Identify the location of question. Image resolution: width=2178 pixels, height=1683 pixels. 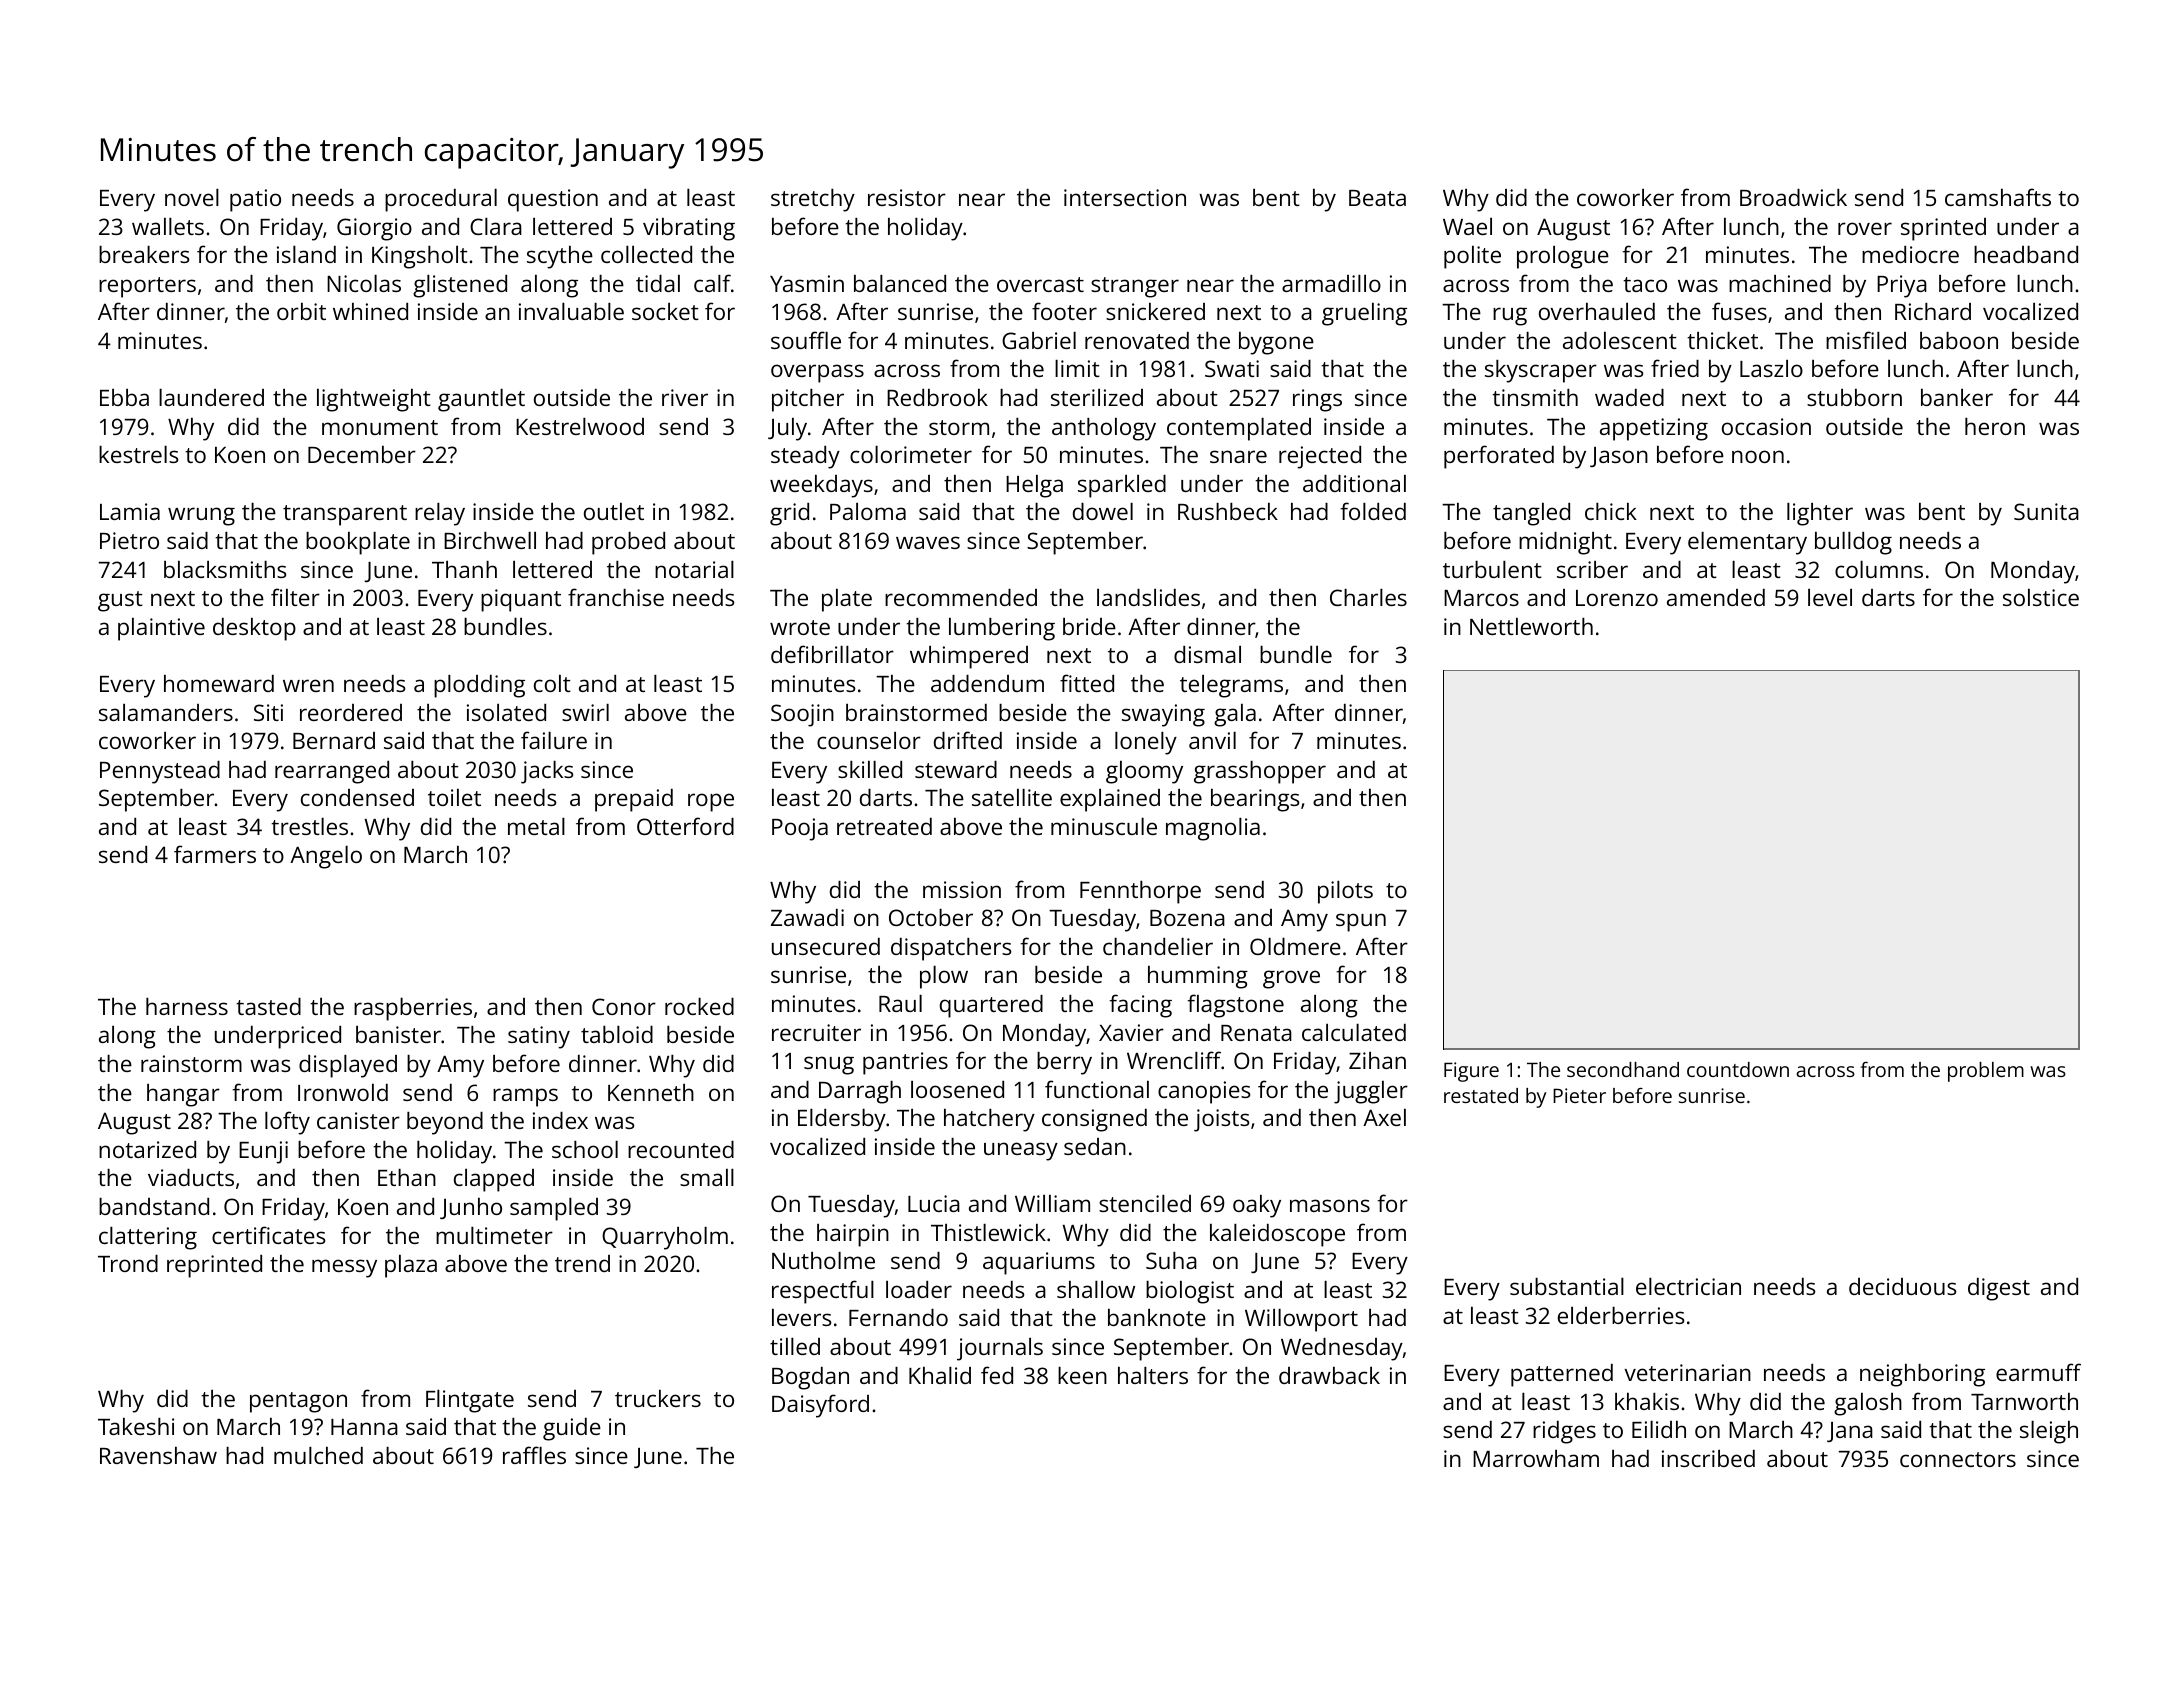
(553, 200).
